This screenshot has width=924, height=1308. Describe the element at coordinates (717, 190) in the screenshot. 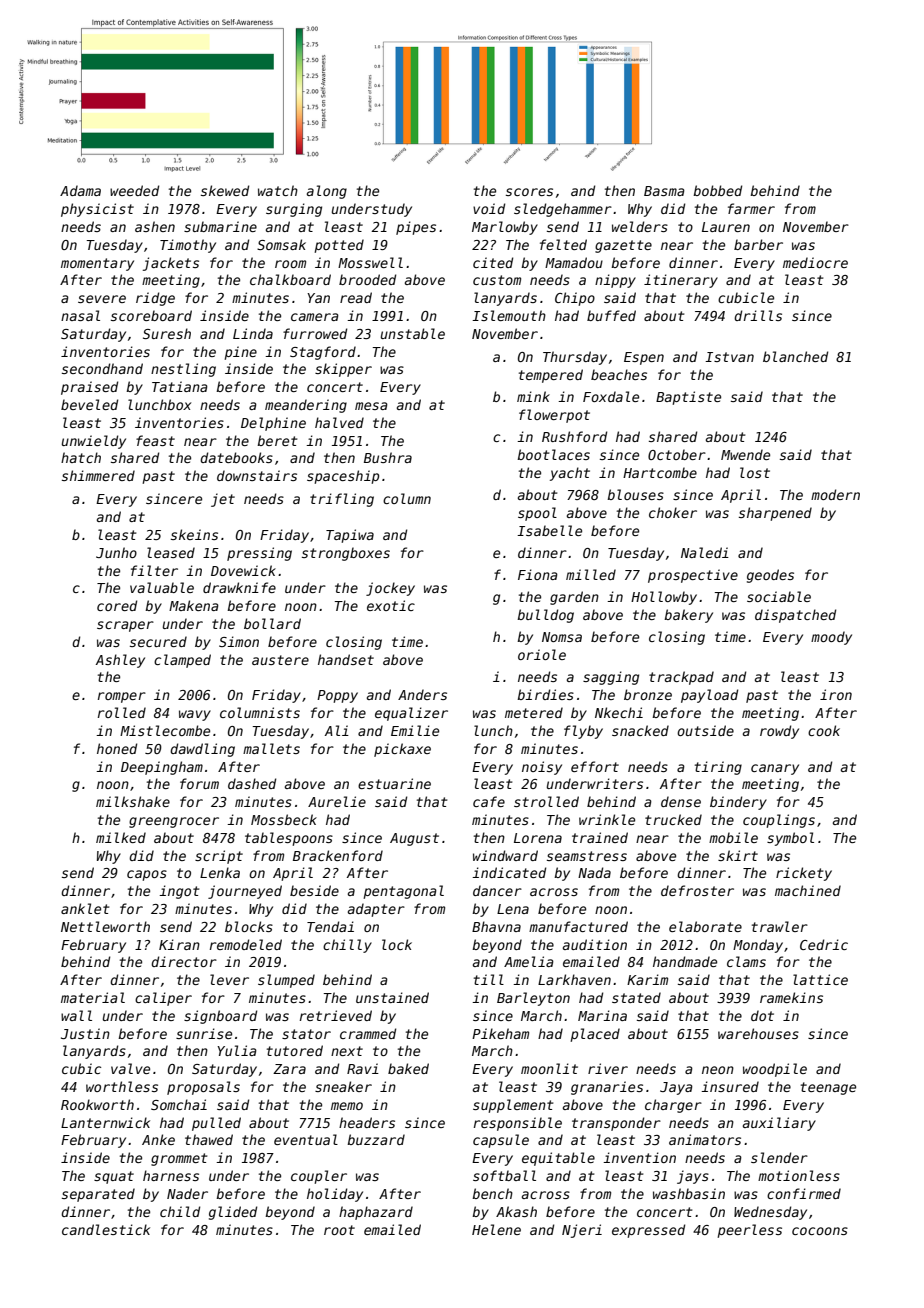

I see `bobbed` at that location.
